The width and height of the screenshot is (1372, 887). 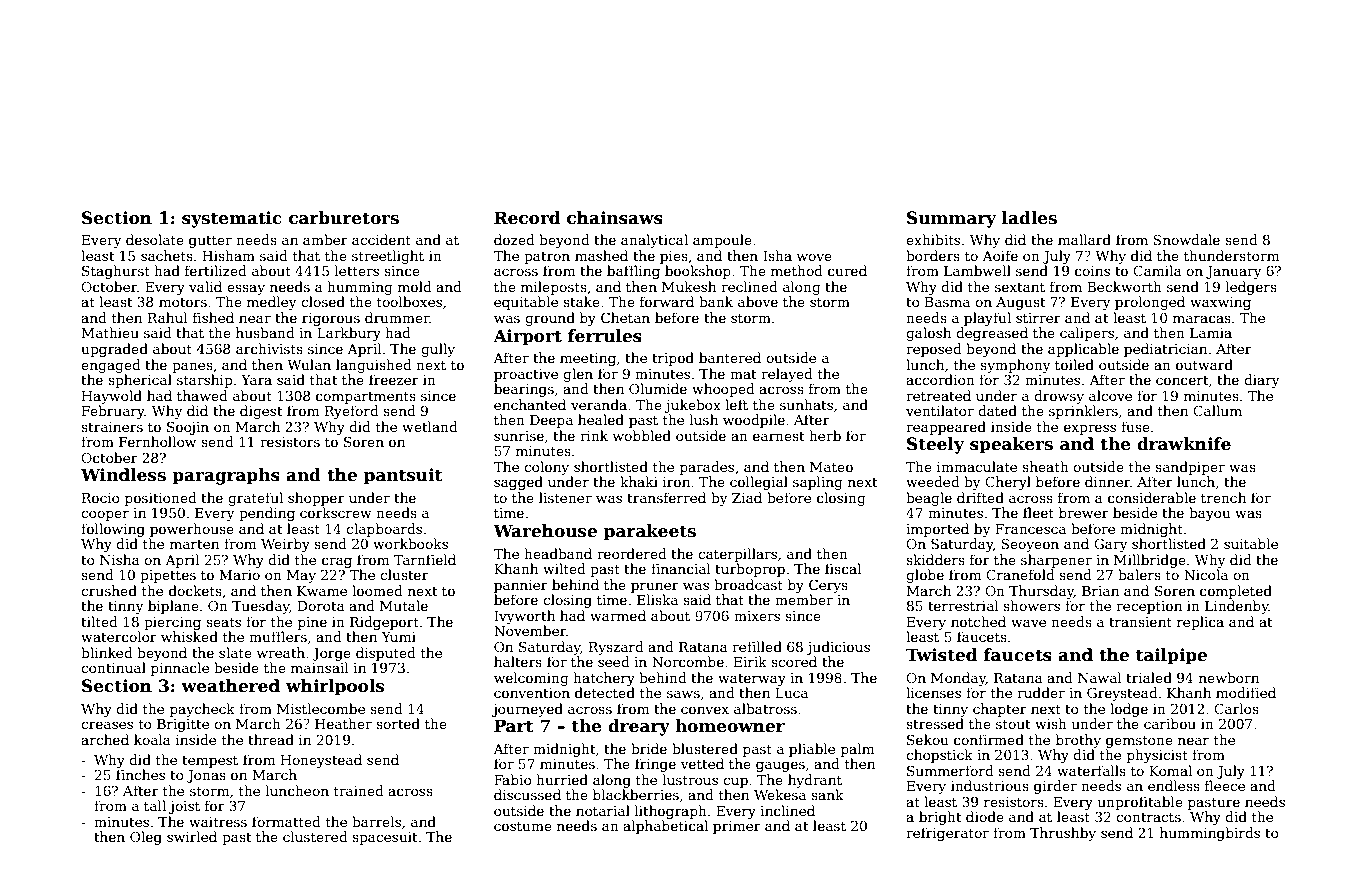 What do you see at coordinates (1186, 239) in the screenshot?
I see `Snowdale` at bounding box center [1186, 239].
